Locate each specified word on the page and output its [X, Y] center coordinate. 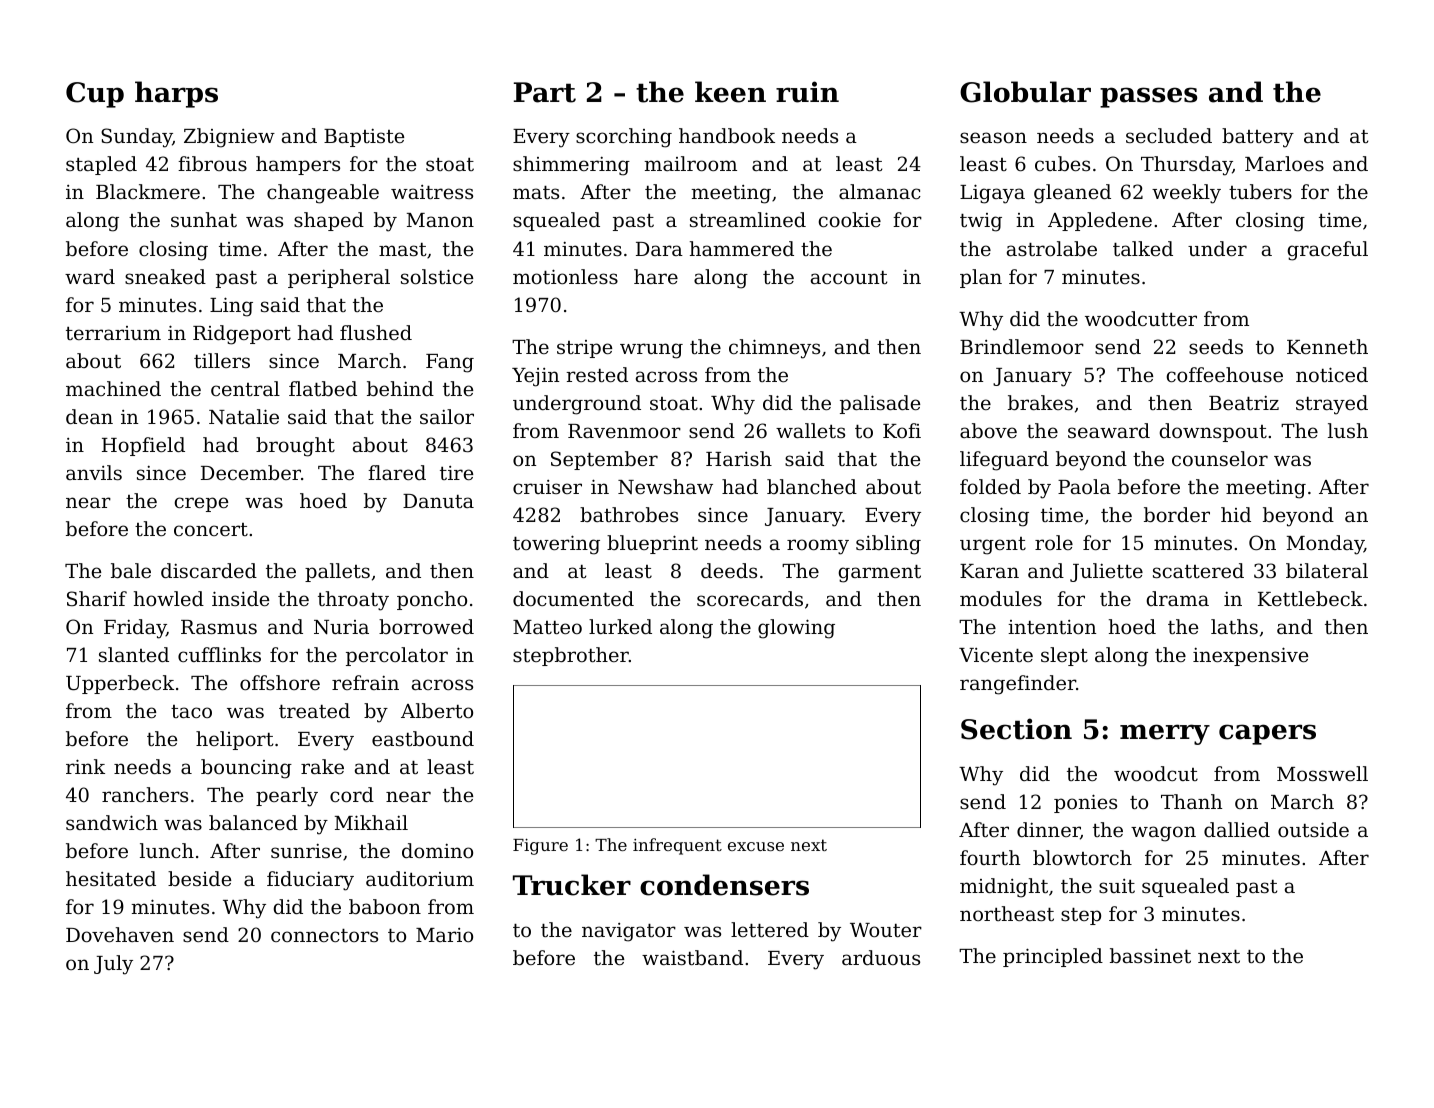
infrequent [677, 846]
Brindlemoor [1022, 346]
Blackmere [148, 191]
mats [536, 192]
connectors [324, 935]
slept [1064, 656]
